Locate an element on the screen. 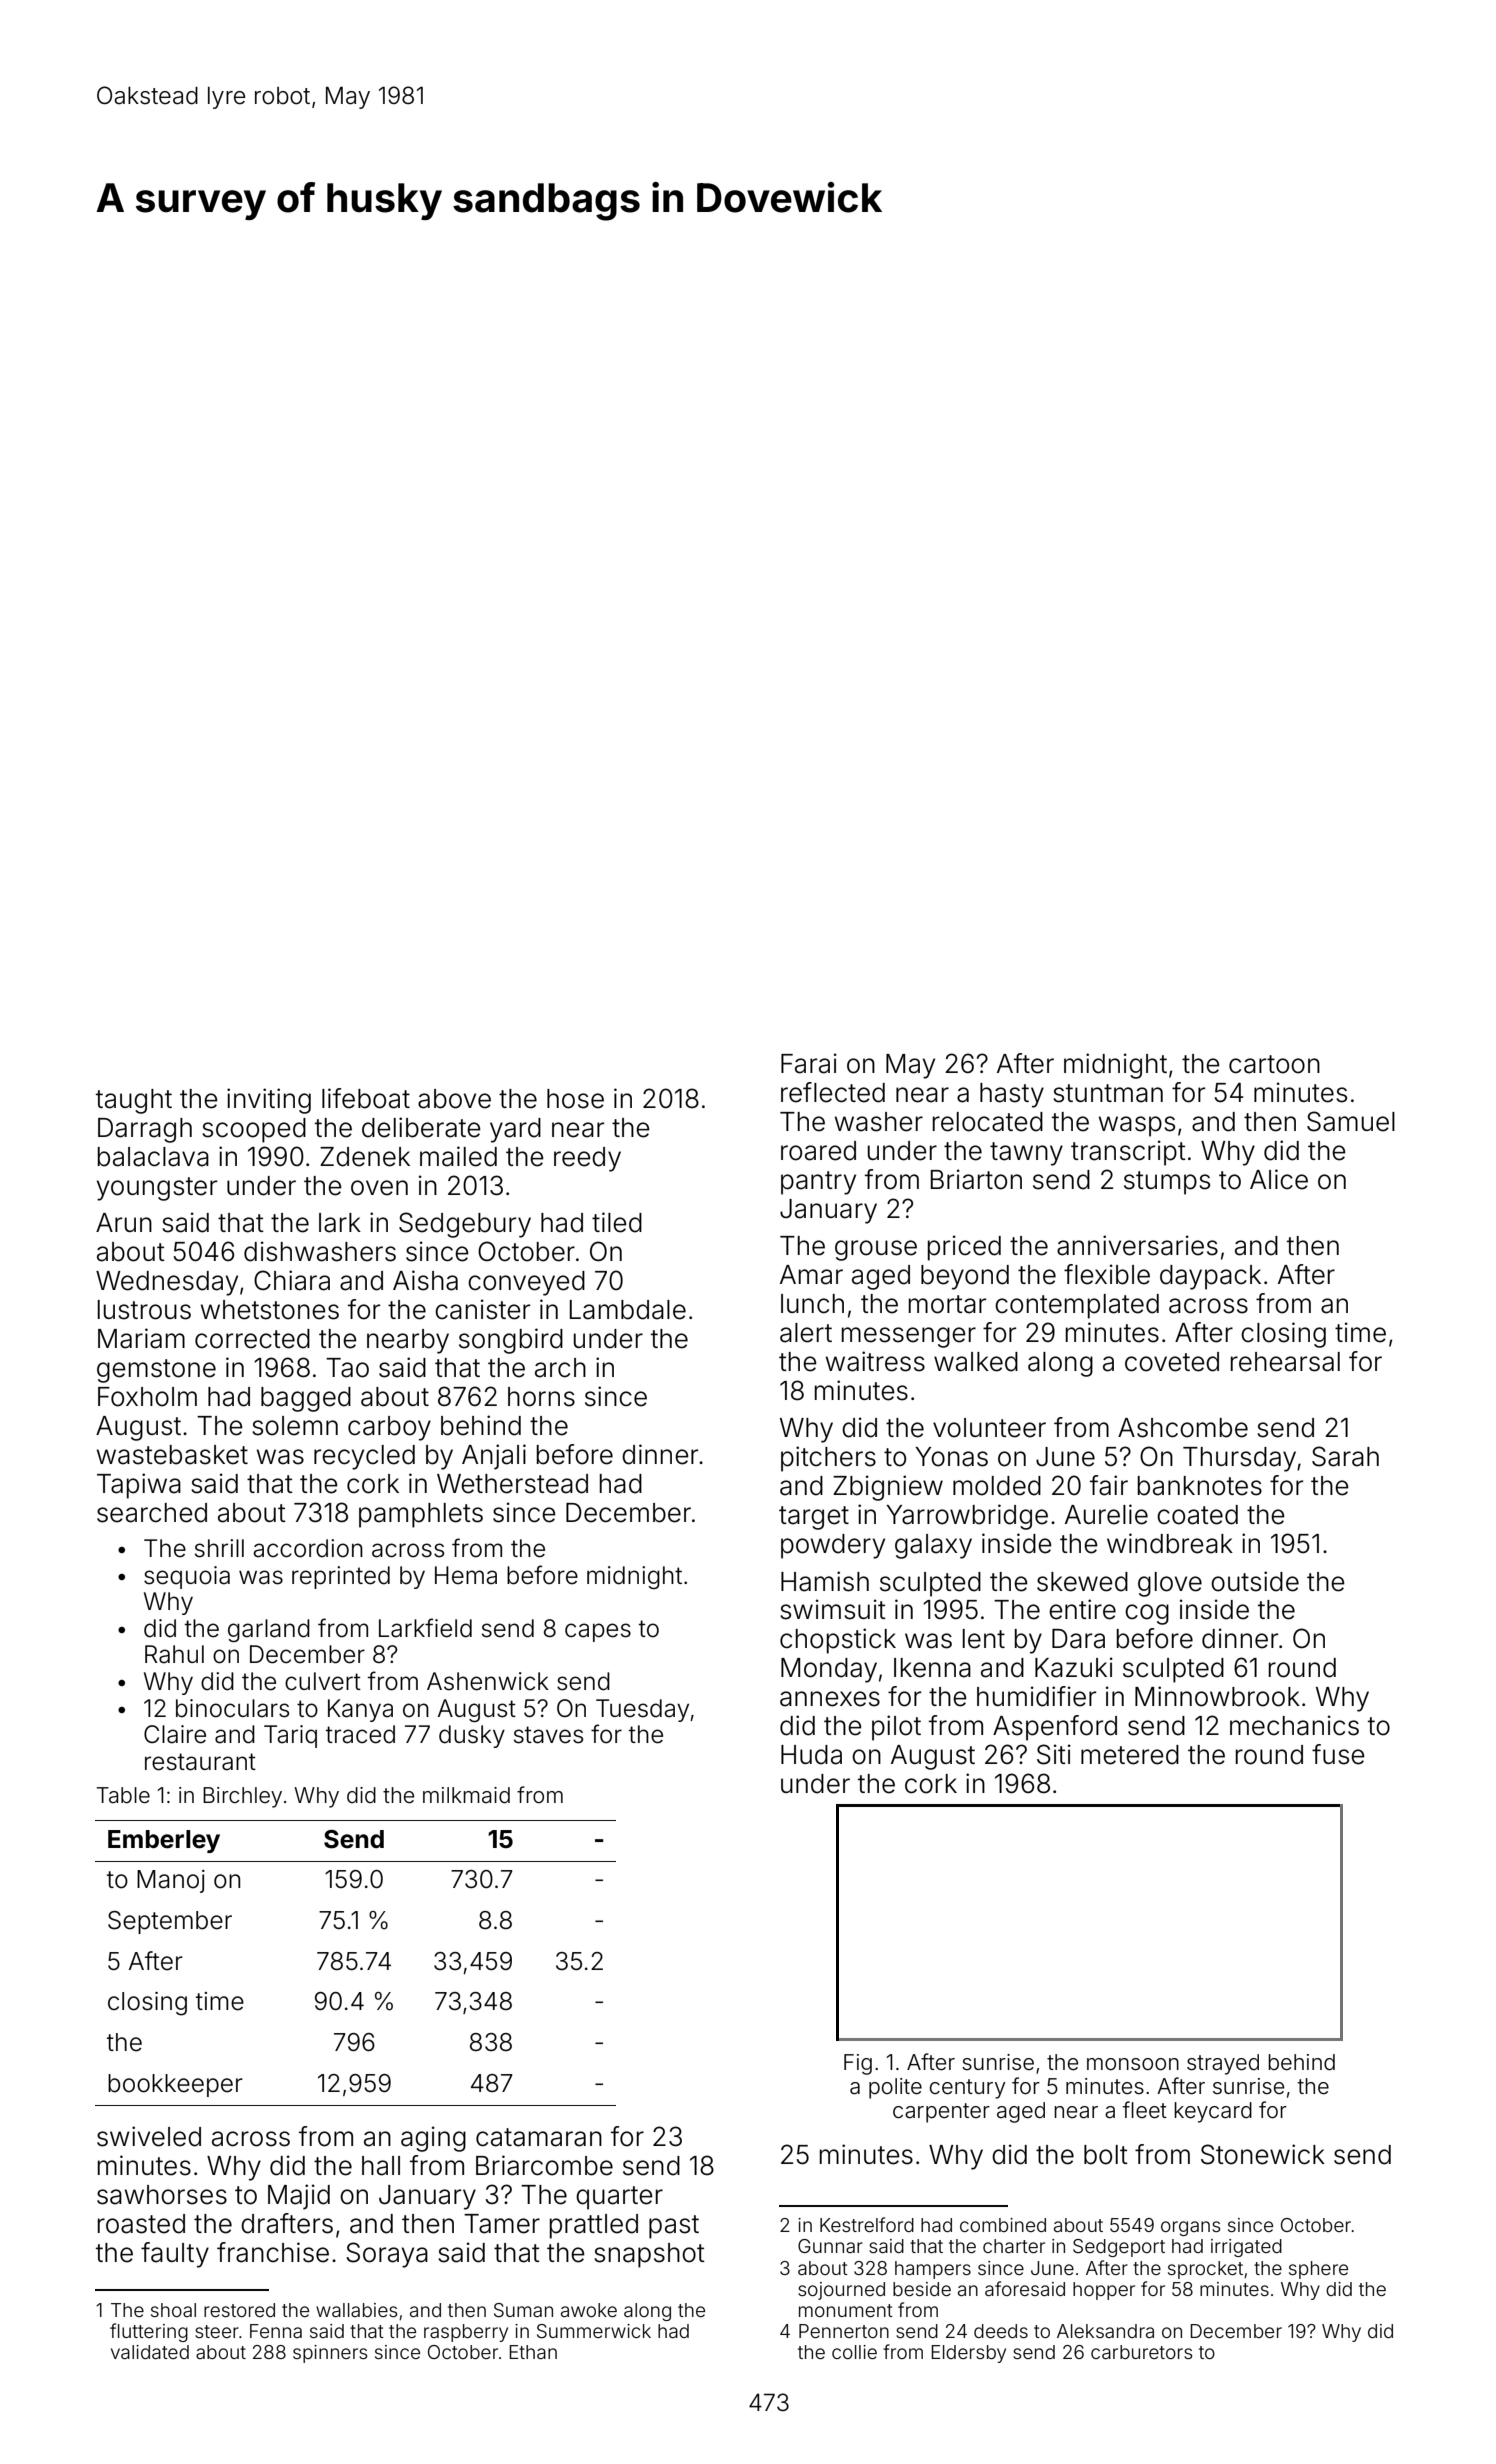  lustrous is located at coordinates (144, 1310).
